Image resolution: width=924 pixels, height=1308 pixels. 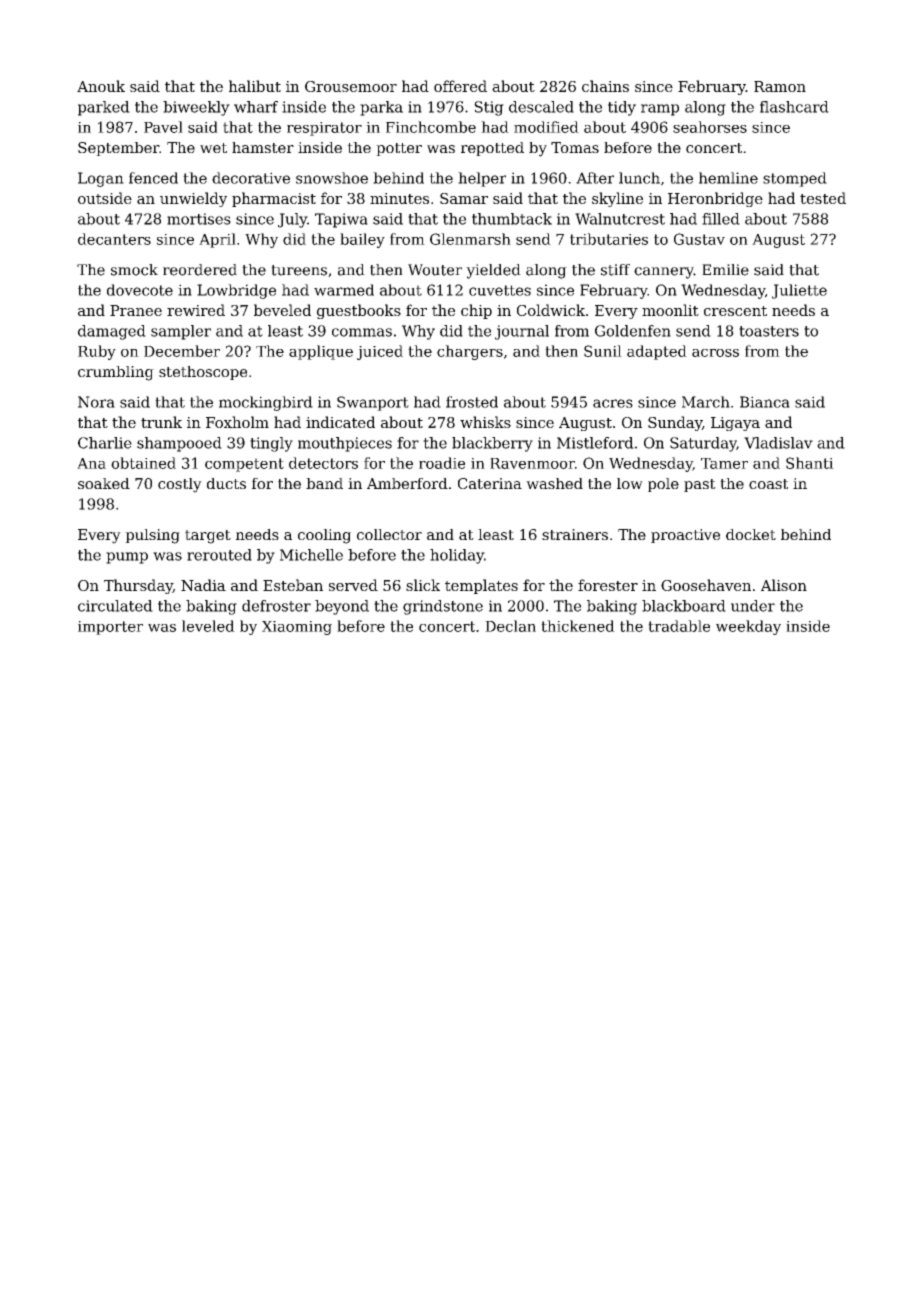 What do you see at coordinates (799, 291) in the document?
I see `Juliette` at bounding box center [799, 291].
